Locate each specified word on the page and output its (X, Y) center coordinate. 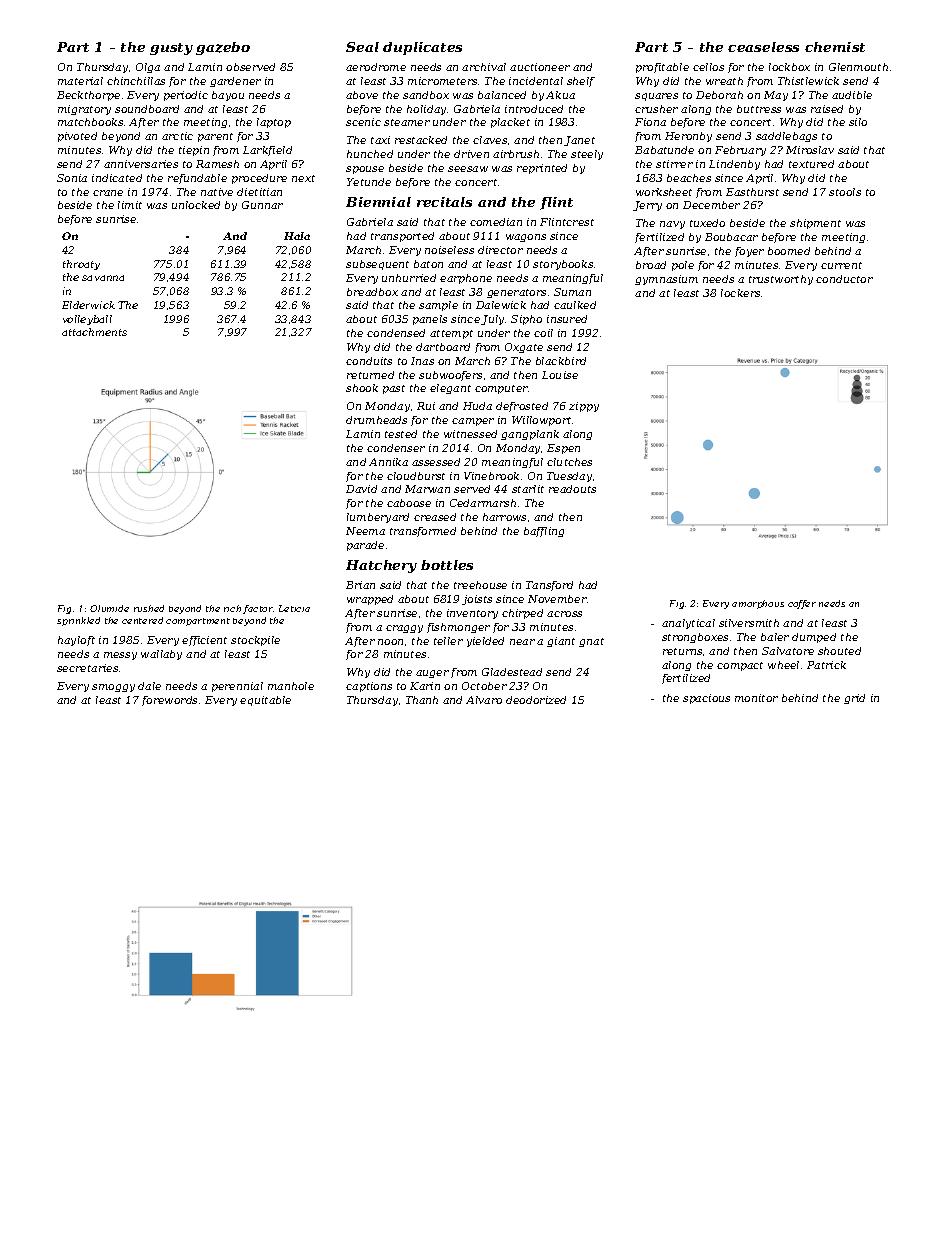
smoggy (113, 688)
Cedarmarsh (483, 503)
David (361, 489)
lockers (740, 293)
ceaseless (763, 47)
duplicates (422, 48)
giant (561, 642)
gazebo (223, 48)
